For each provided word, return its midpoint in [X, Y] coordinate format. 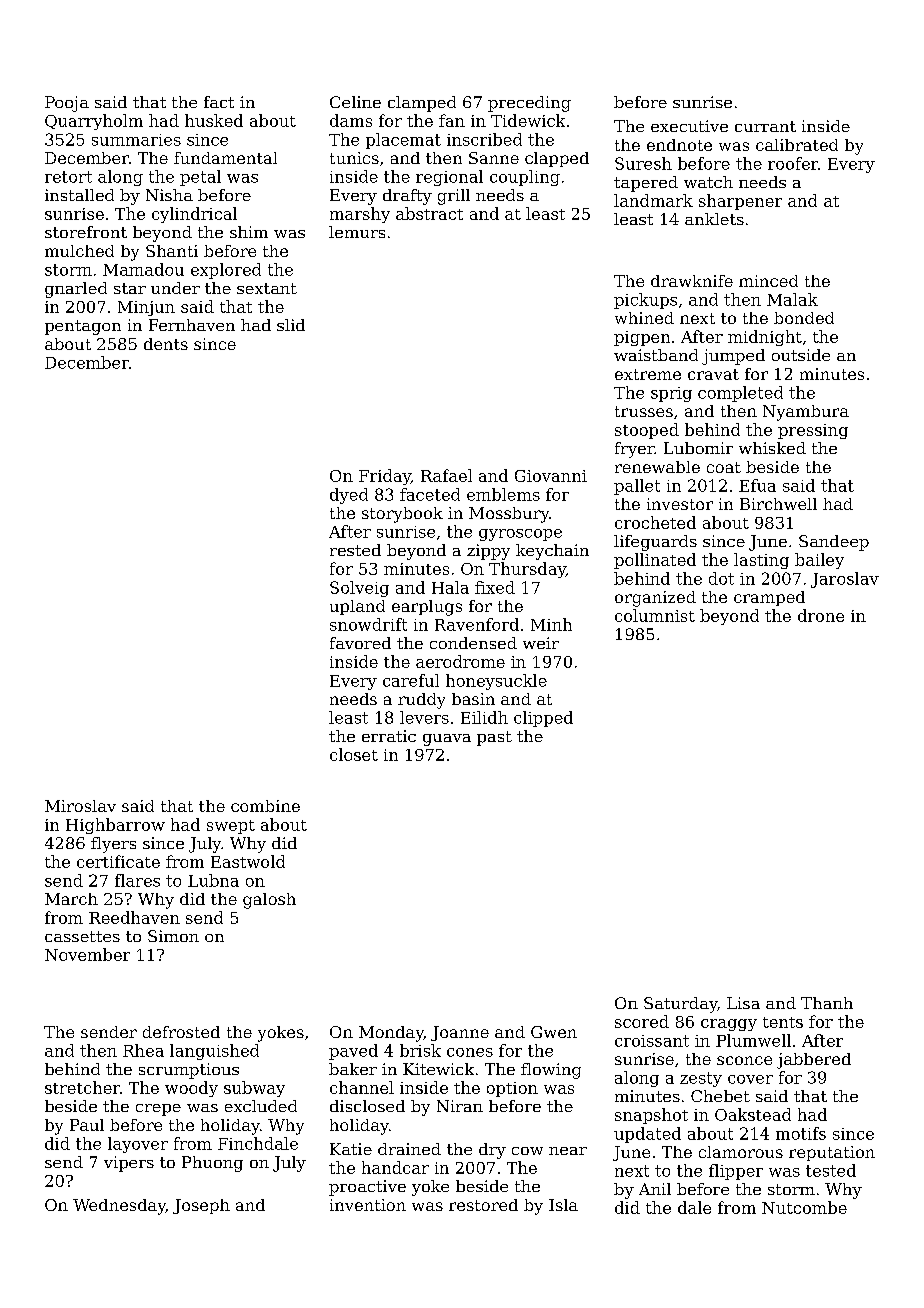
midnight [765, 338]
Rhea [143, 1050]
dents [166, 344]
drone [821, 615]
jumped [733, 357]
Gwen [554, 1032]
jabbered [814, 1061]
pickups [645, 301]
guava [447, 740]
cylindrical [194, 215]
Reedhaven [134, 917]
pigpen [642, 338]
